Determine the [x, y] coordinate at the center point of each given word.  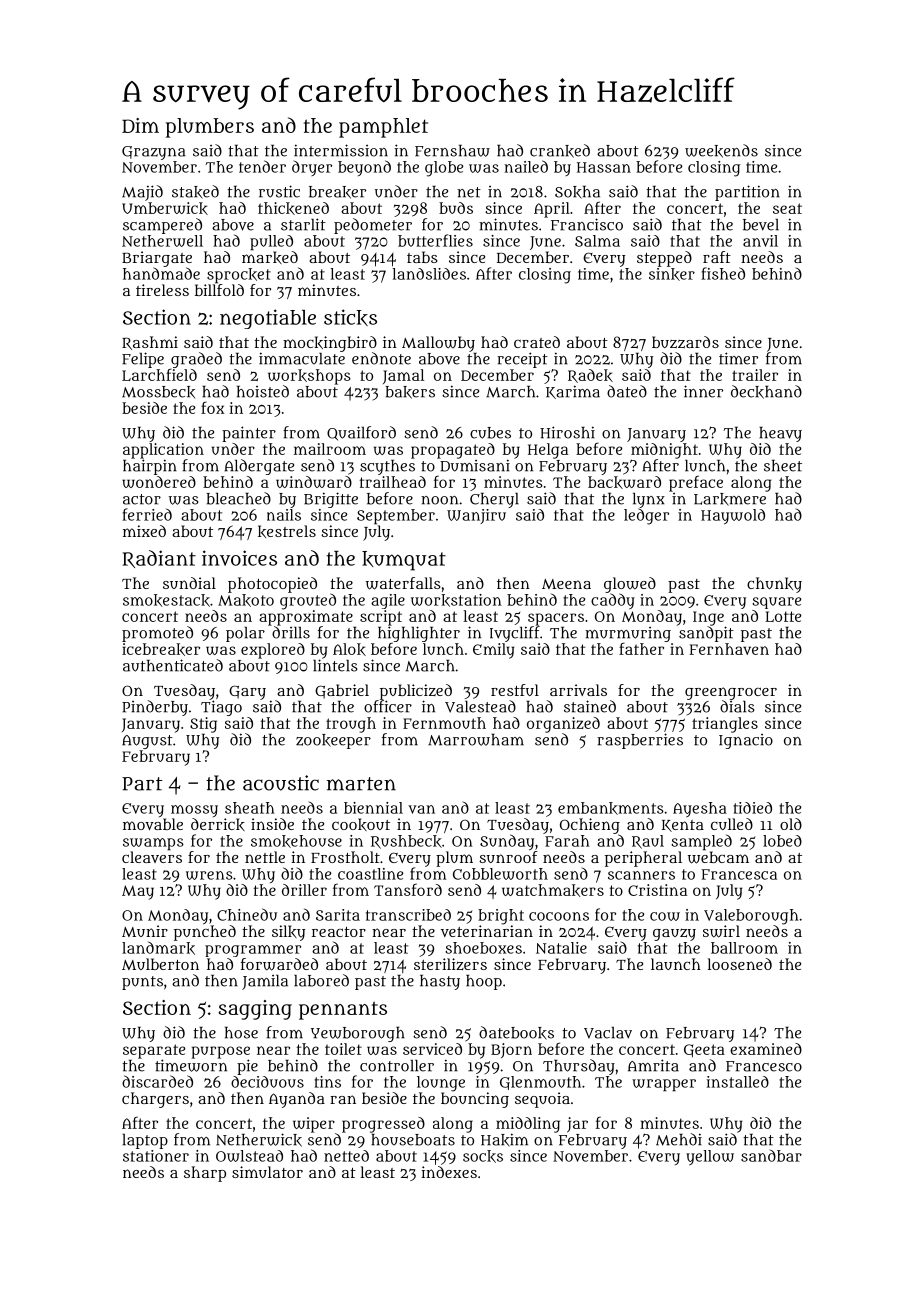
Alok [349, 649]
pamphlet [383, 128]
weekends [721, 151]
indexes [449, 1172]
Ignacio [746, 741]
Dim [140, 125]
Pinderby [155, 708]
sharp [205, 1174]
